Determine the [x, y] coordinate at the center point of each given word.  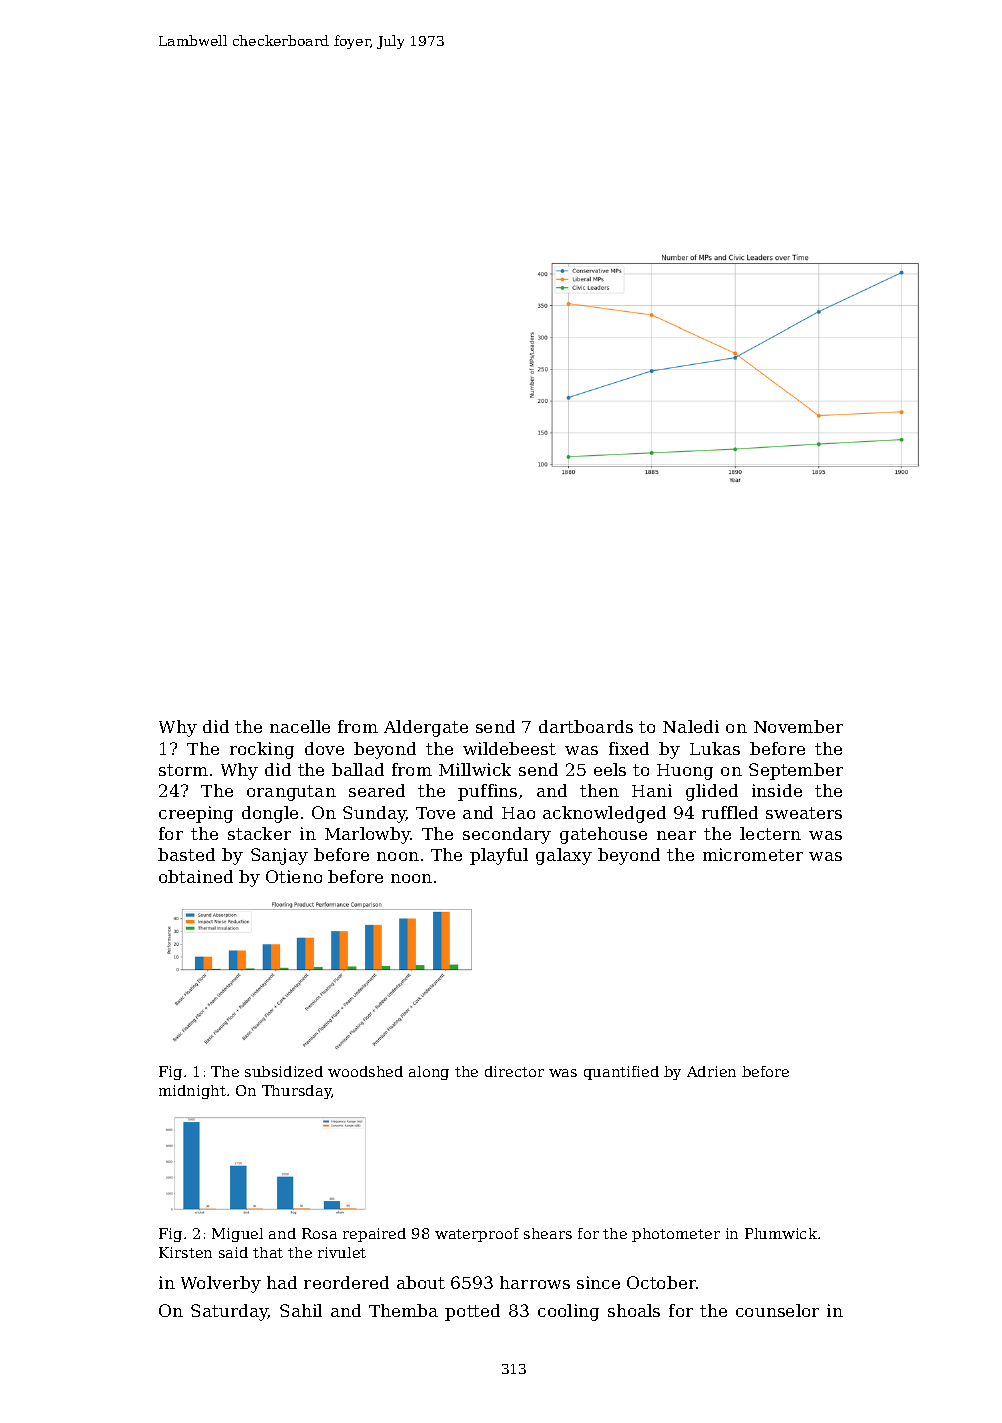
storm [183, 770]
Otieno [294, 876]
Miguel [237, 1235]
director [514, 1071]
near [676, 835]
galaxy [564, 856]
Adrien [711, 1071]
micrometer [753, 854]
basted [186, 854]
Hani [652, 790]
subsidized [284, 1071]
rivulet [342, 1252]
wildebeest [509, 748]
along [429, 1073]
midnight [192, 1092]
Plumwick [781, 1233]
